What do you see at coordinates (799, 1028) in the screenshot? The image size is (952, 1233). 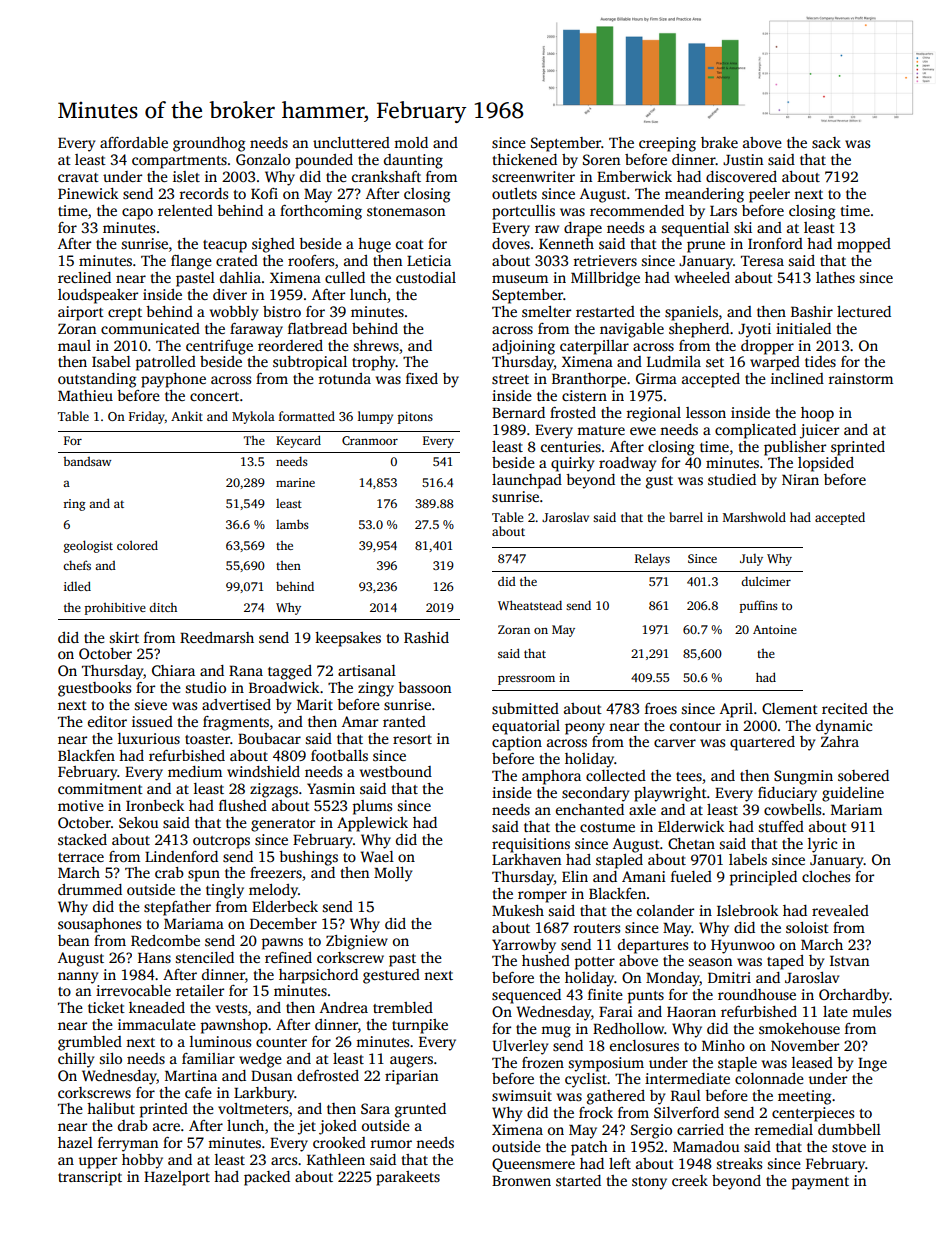 I see `smokehouse` at bounding box center [799, 1028].
